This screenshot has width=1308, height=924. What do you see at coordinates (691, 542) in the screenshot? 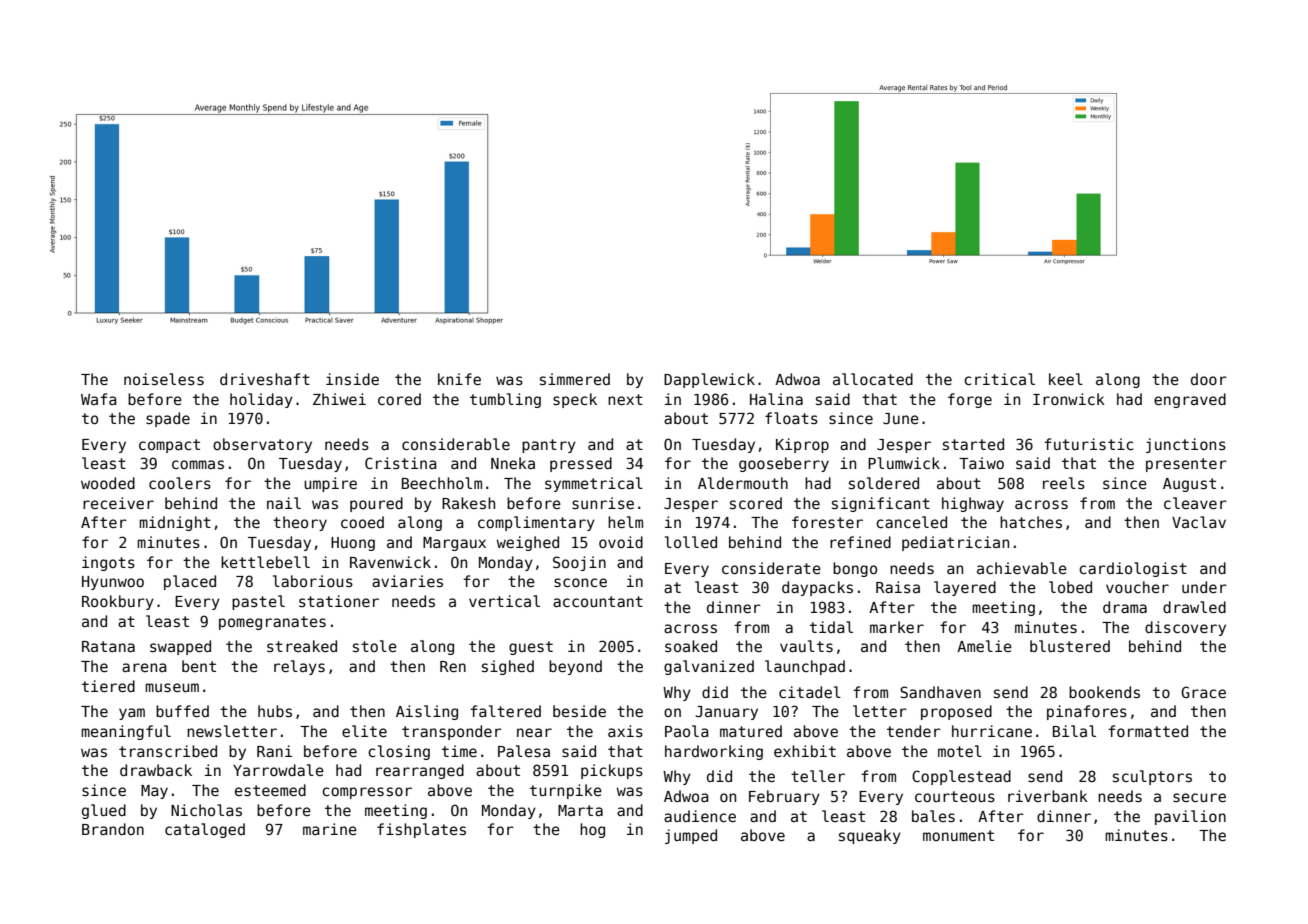
I see `lolled` at bounding box center [691, 542].
